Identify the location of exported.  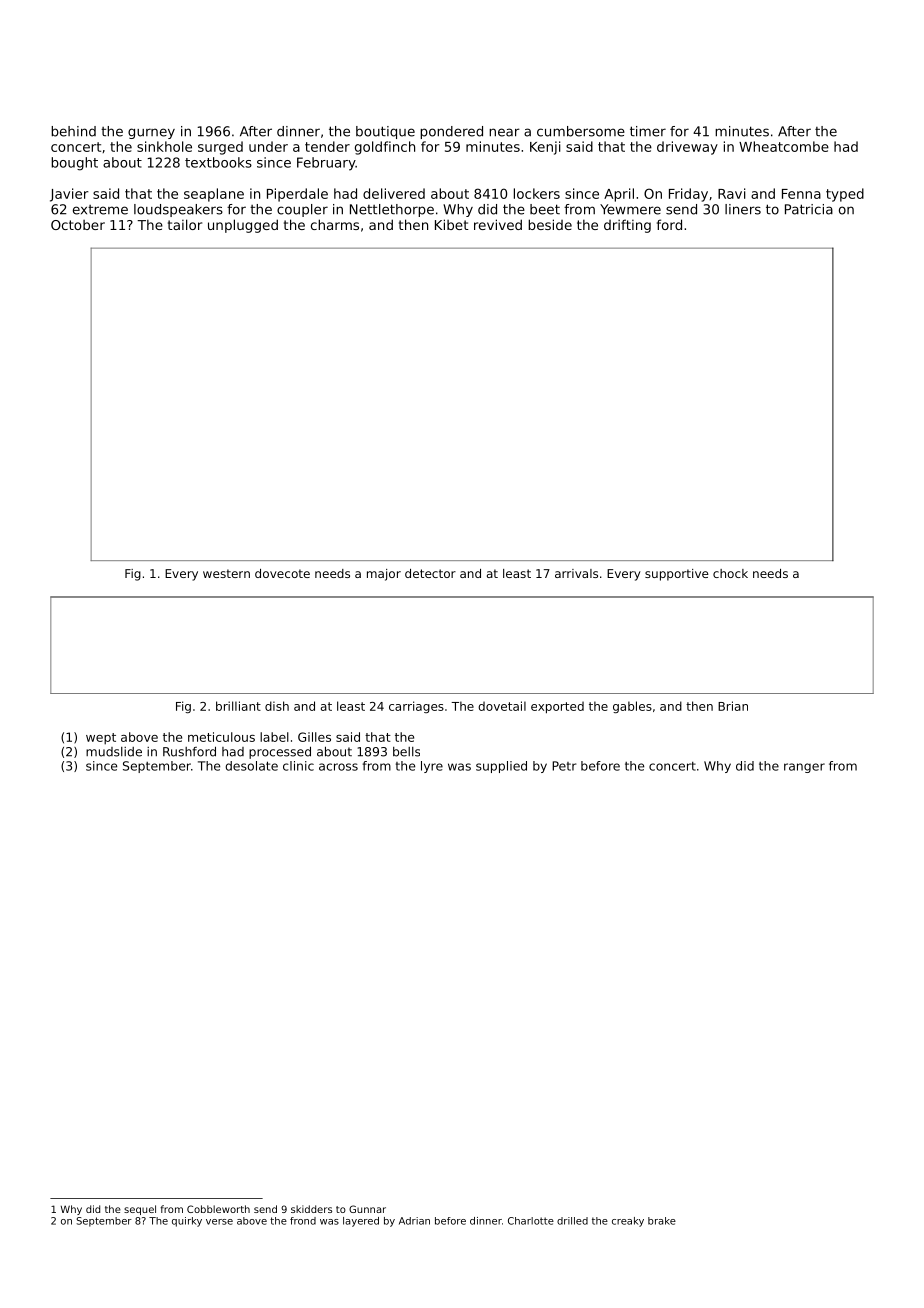
(557, 707).
